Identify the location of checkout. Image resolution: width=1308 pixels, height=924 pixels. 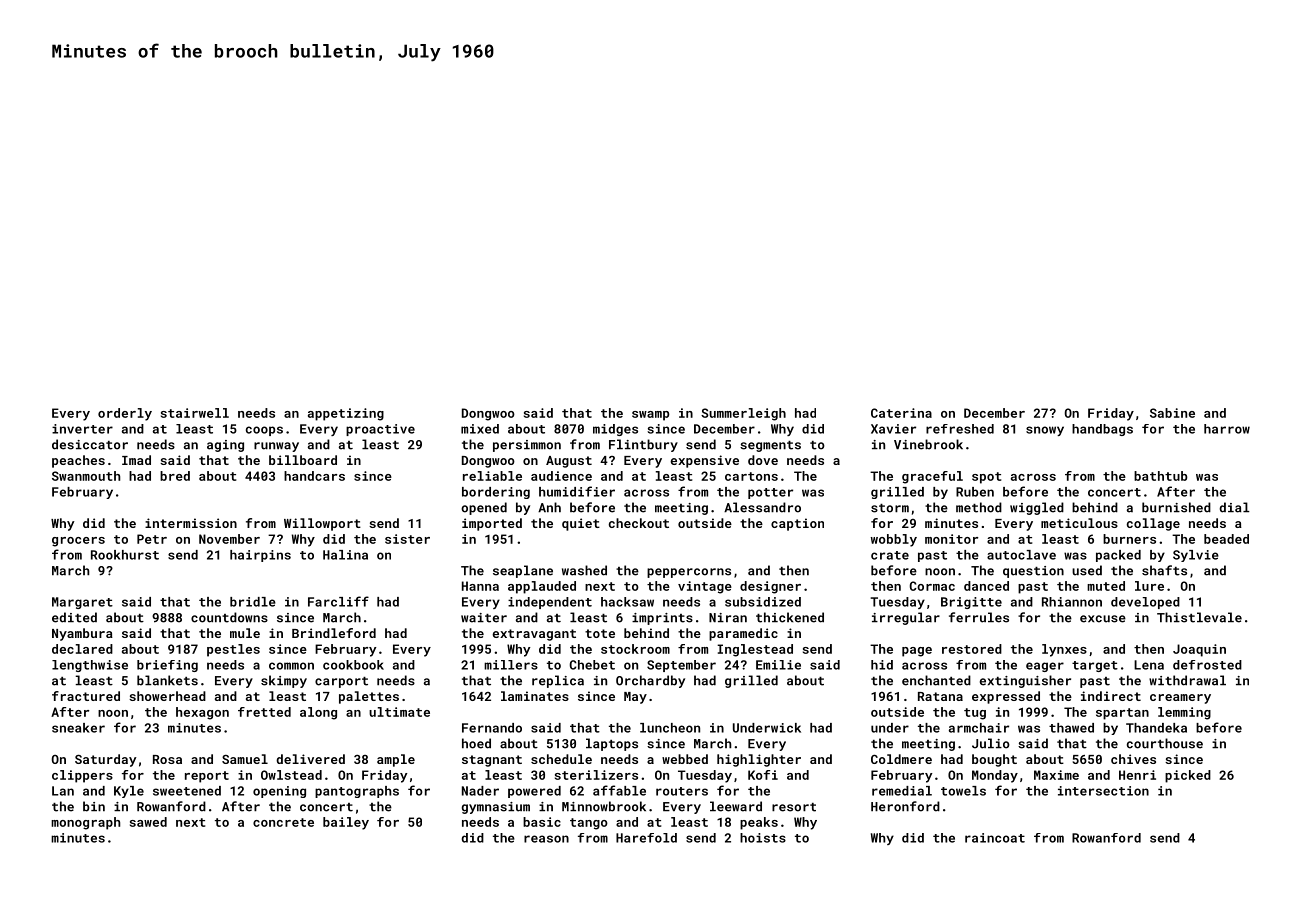
(639, 523).
